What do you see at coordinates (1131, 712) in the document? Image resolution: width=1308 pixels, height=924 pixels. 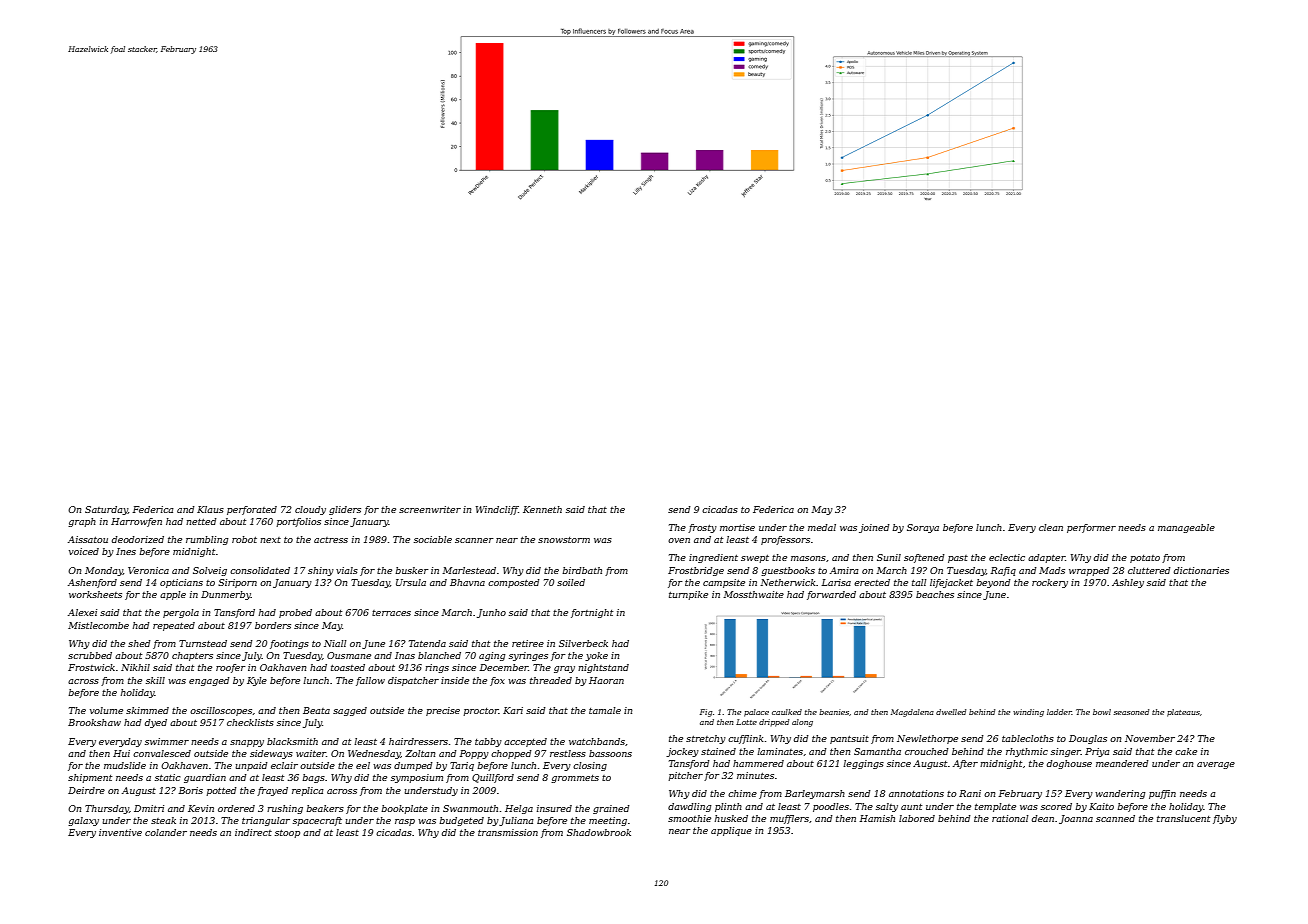 I see `seasoned` at bounding box center [1131, 712].
